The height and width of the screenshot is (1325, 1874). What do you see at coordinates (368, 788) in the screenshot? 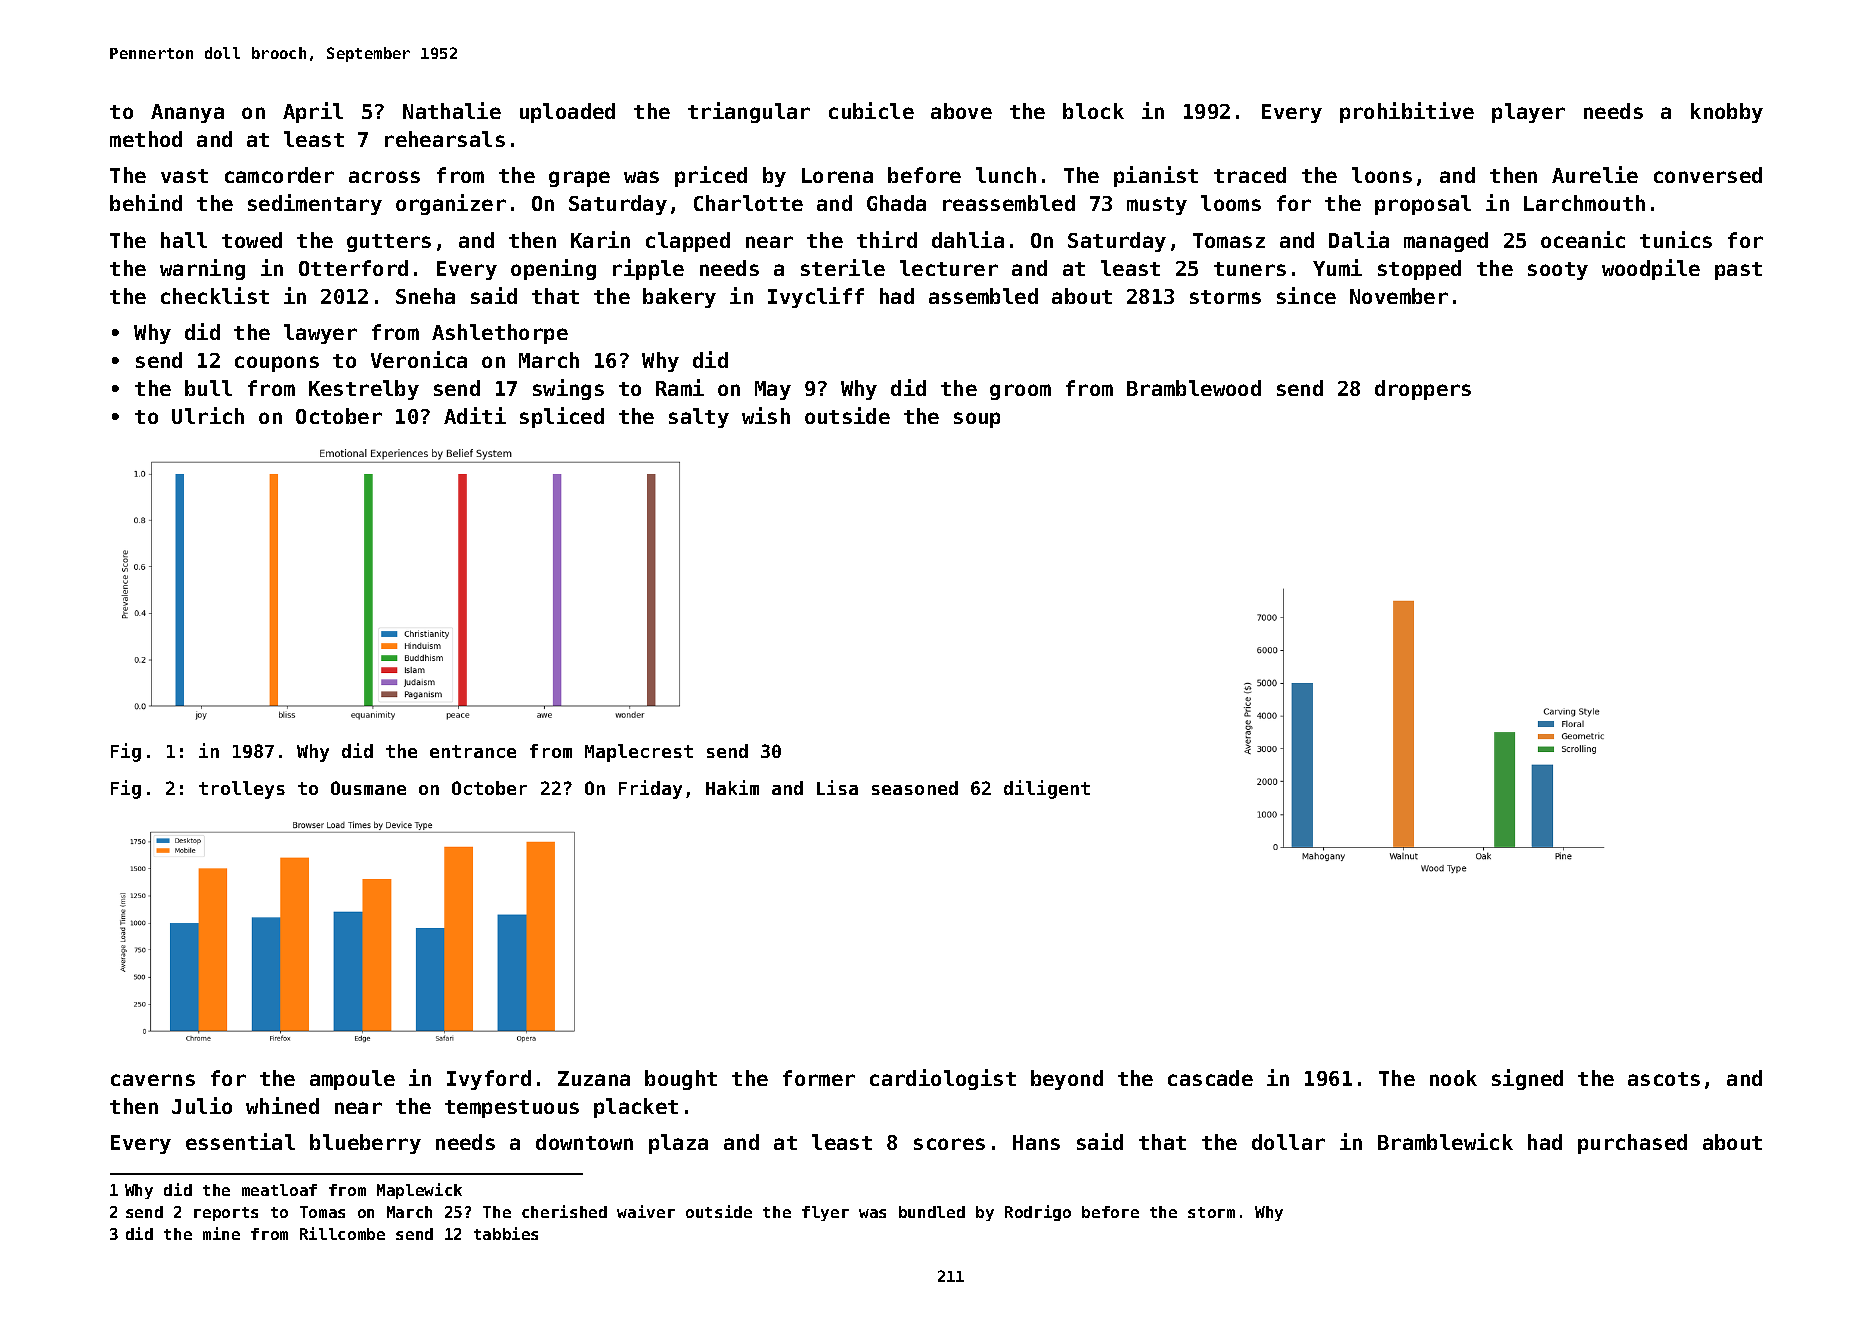
I see `Ousmane` at bounding box center [368, 788].
